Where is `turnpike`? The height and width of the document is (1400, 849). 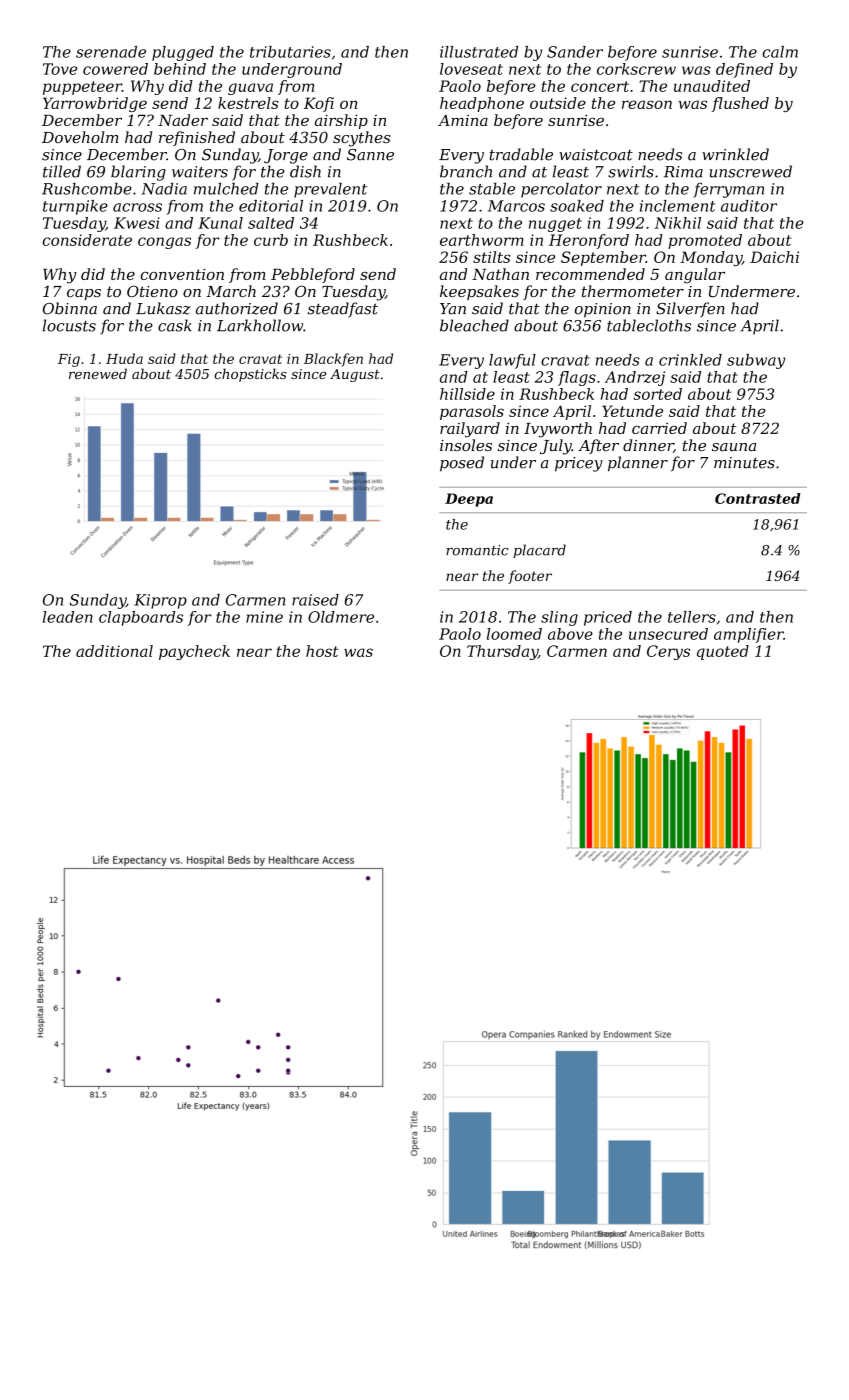
turnpike is located at coordinates (75, 207).
